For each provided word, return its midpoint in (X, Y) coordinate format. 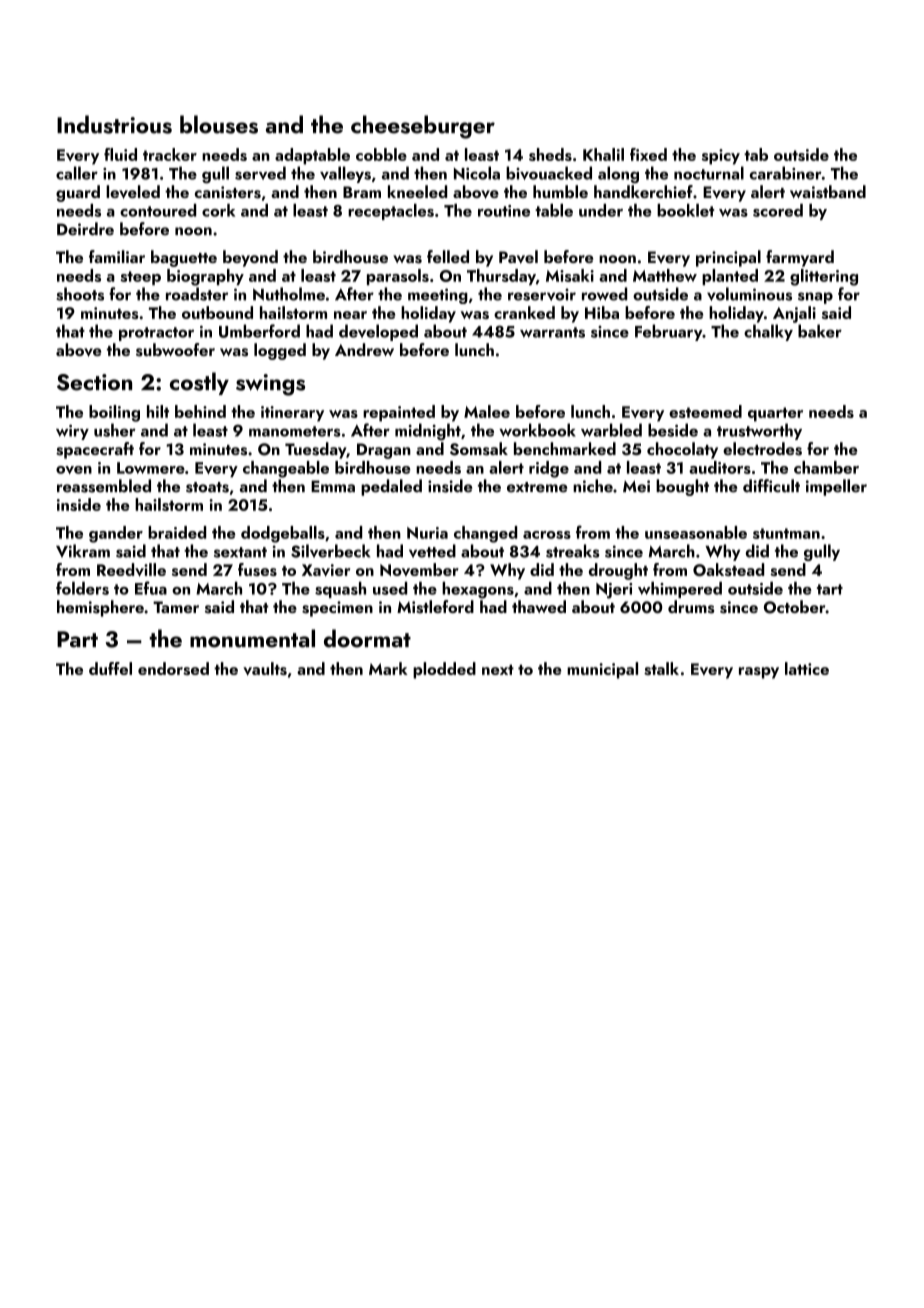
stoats (207, 487)
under (601, 210)
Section (94, 382)
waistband (828, 192)
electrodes (762, 449)
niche (593, 486)
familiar (117, 256)
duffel (110, 668)
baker (820, 331)
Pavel (518, 257)
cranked (524, 312)
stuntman (786, 533)
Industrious (114, 124)
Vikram (83, 551)
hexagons (478, 590)
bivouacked (549, 173)
